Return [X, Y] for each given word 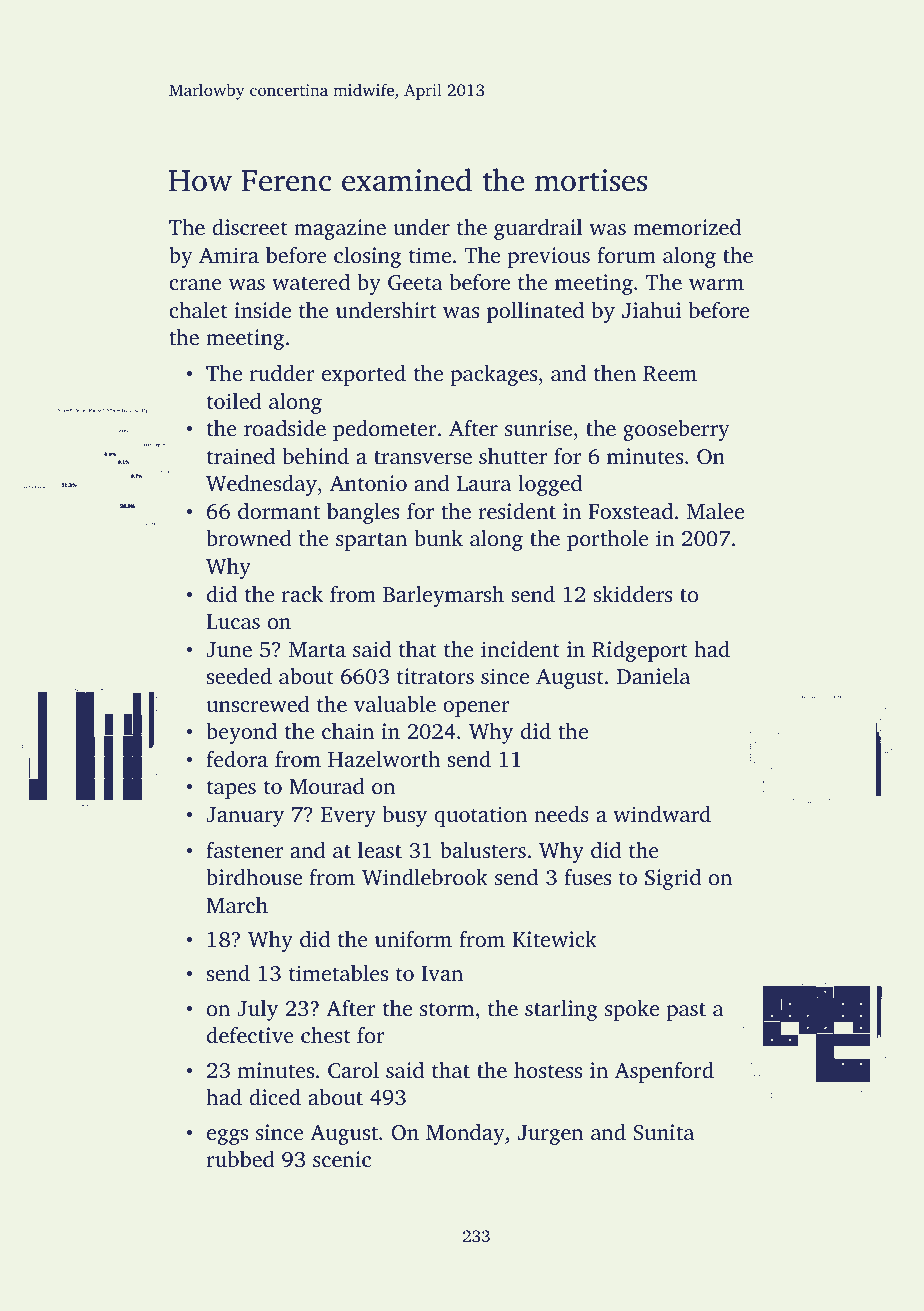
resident [517, 511]
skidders [632, 594]
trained [241, 456]
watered [311, 282]
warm [716, 284]
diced [275, 1097]
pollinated [535, 312]
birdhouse [254, 877]
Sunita [663, 1132]
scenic [342, 1159]
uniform [413, 939]
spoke [632, 1010]
